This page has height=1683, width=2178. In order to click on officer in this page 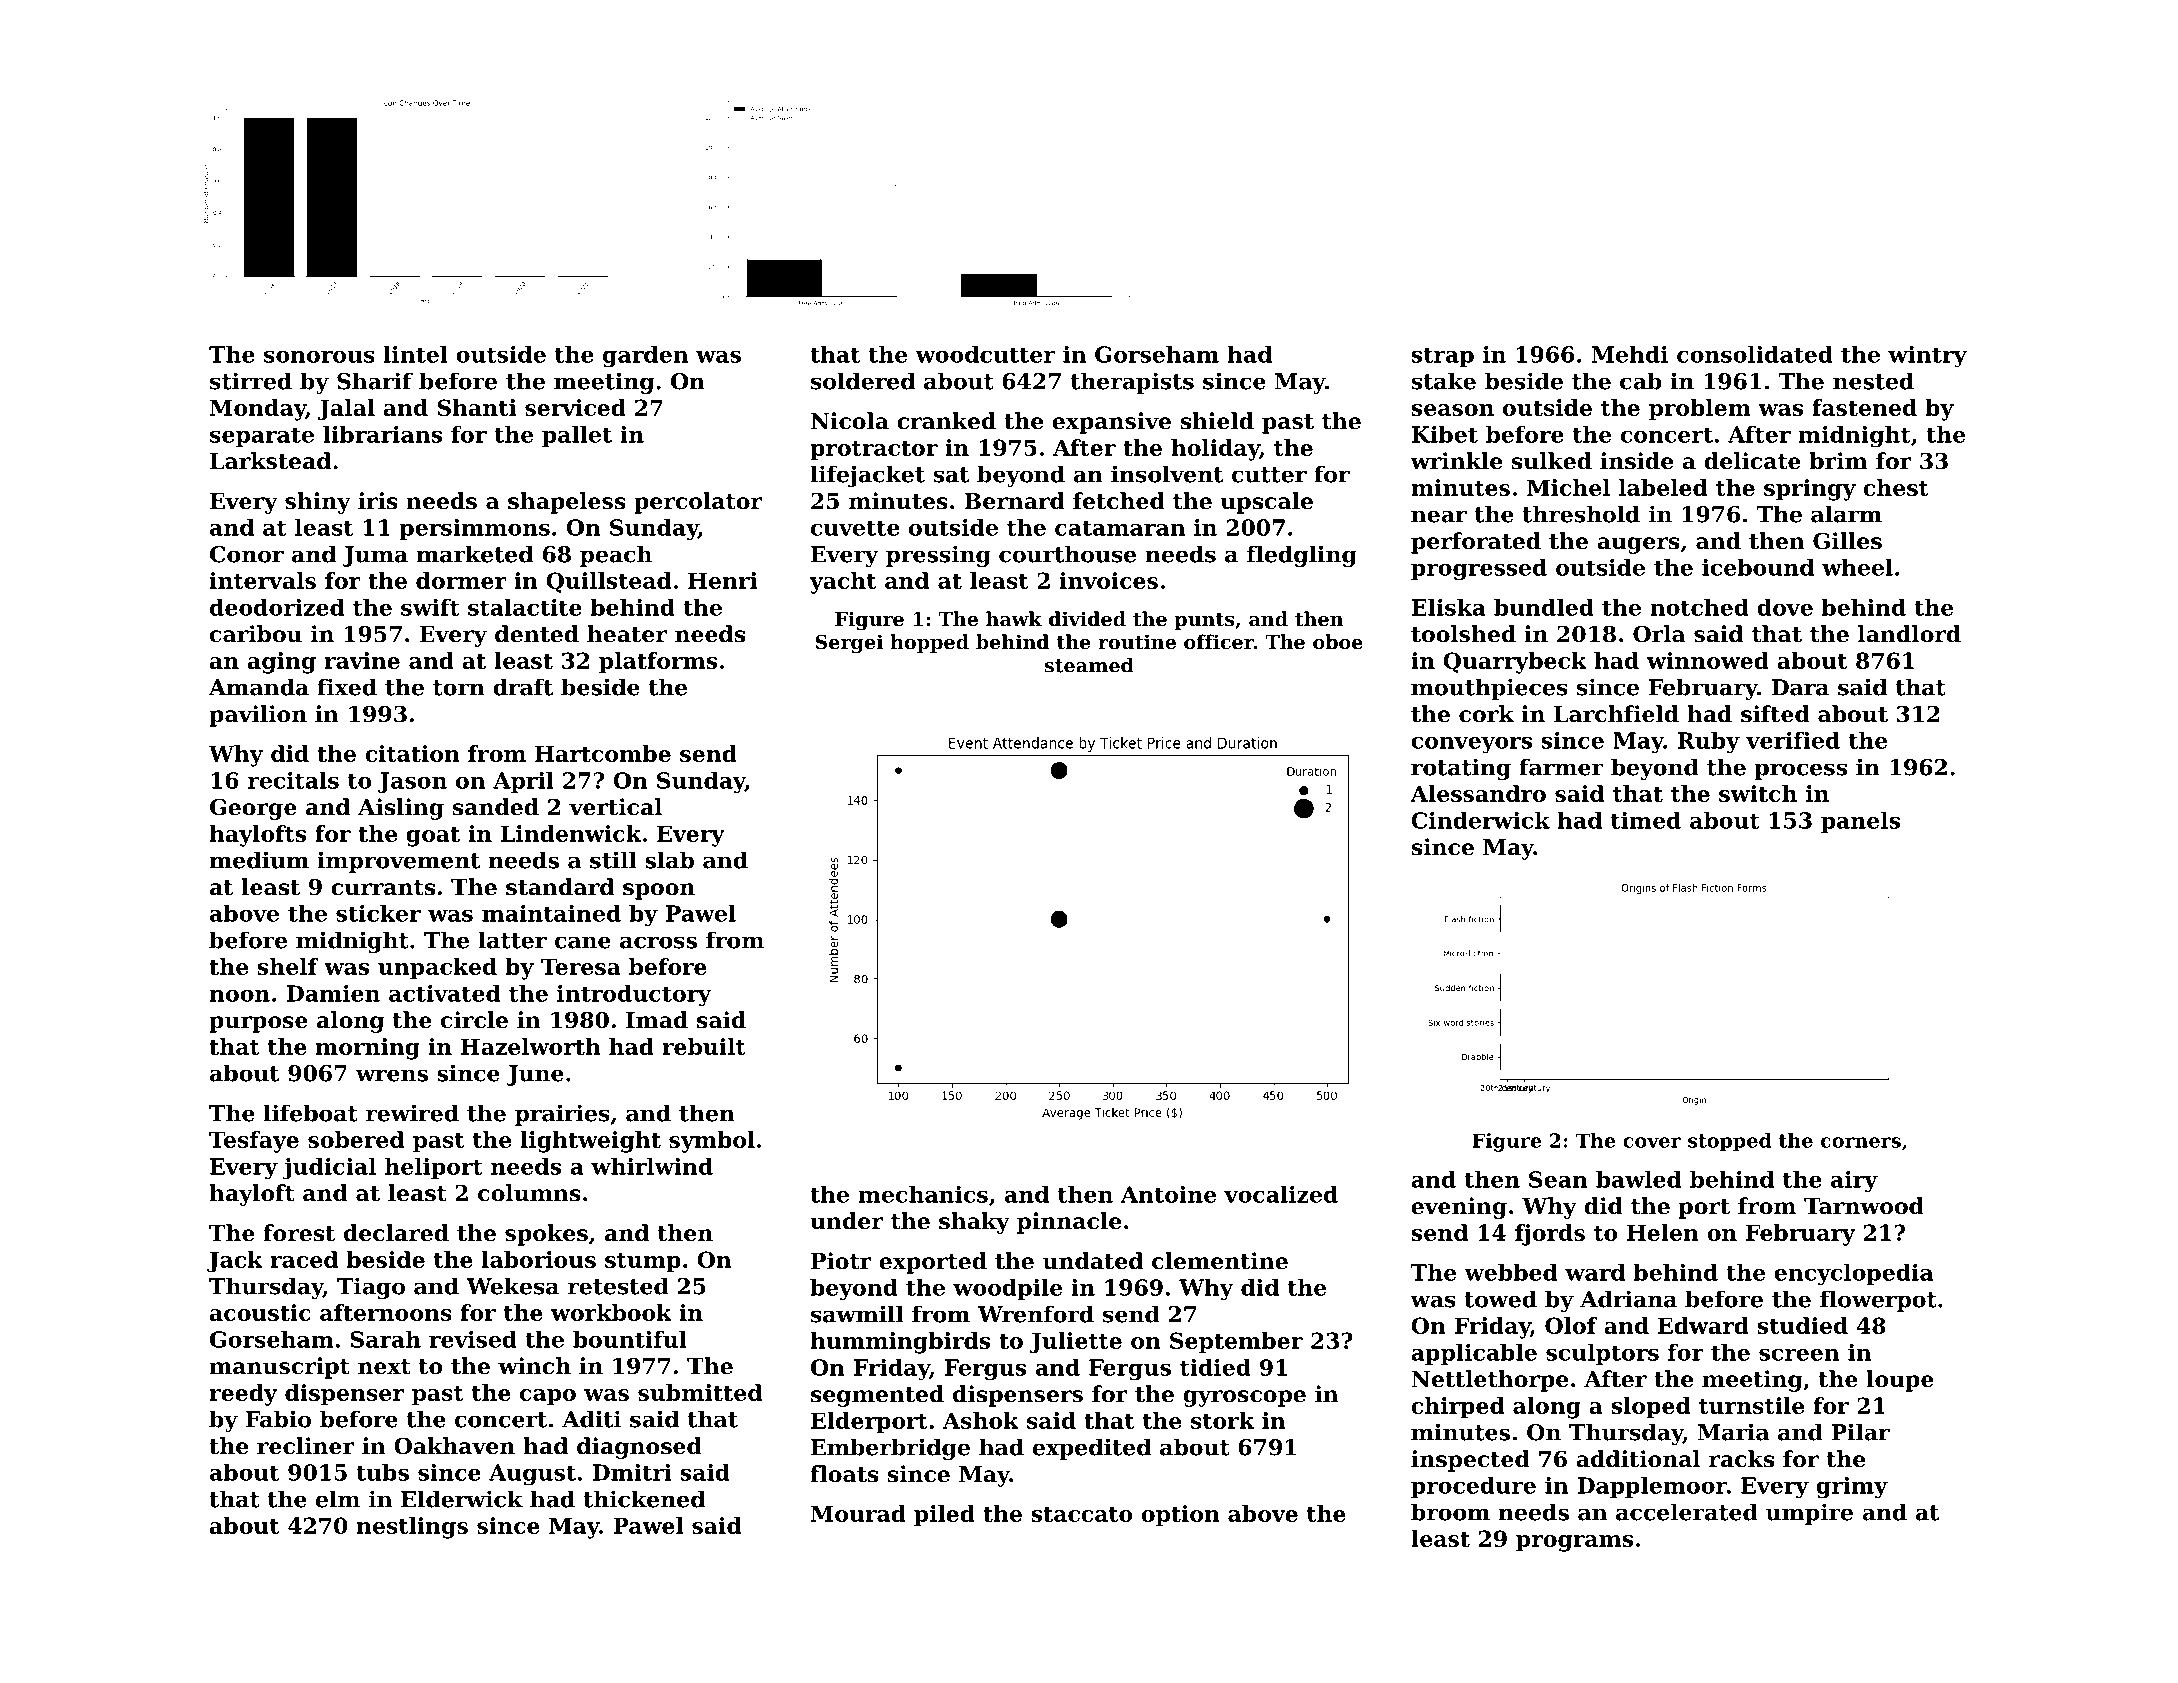, I will do `click(1219, 641)`.
